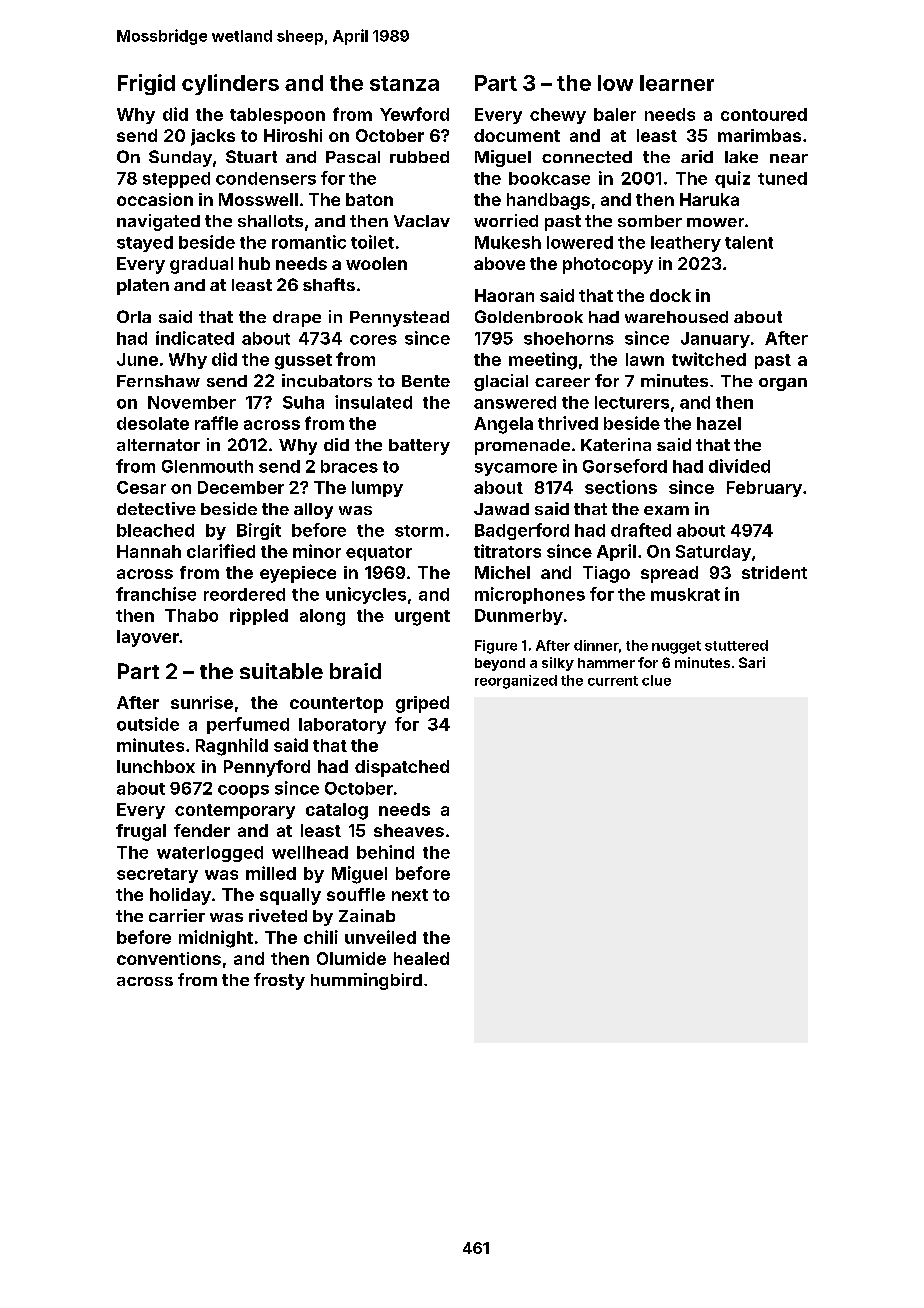  Describe the element at coordinates (409, 830) in the page. I see `sheaves` at that location.
